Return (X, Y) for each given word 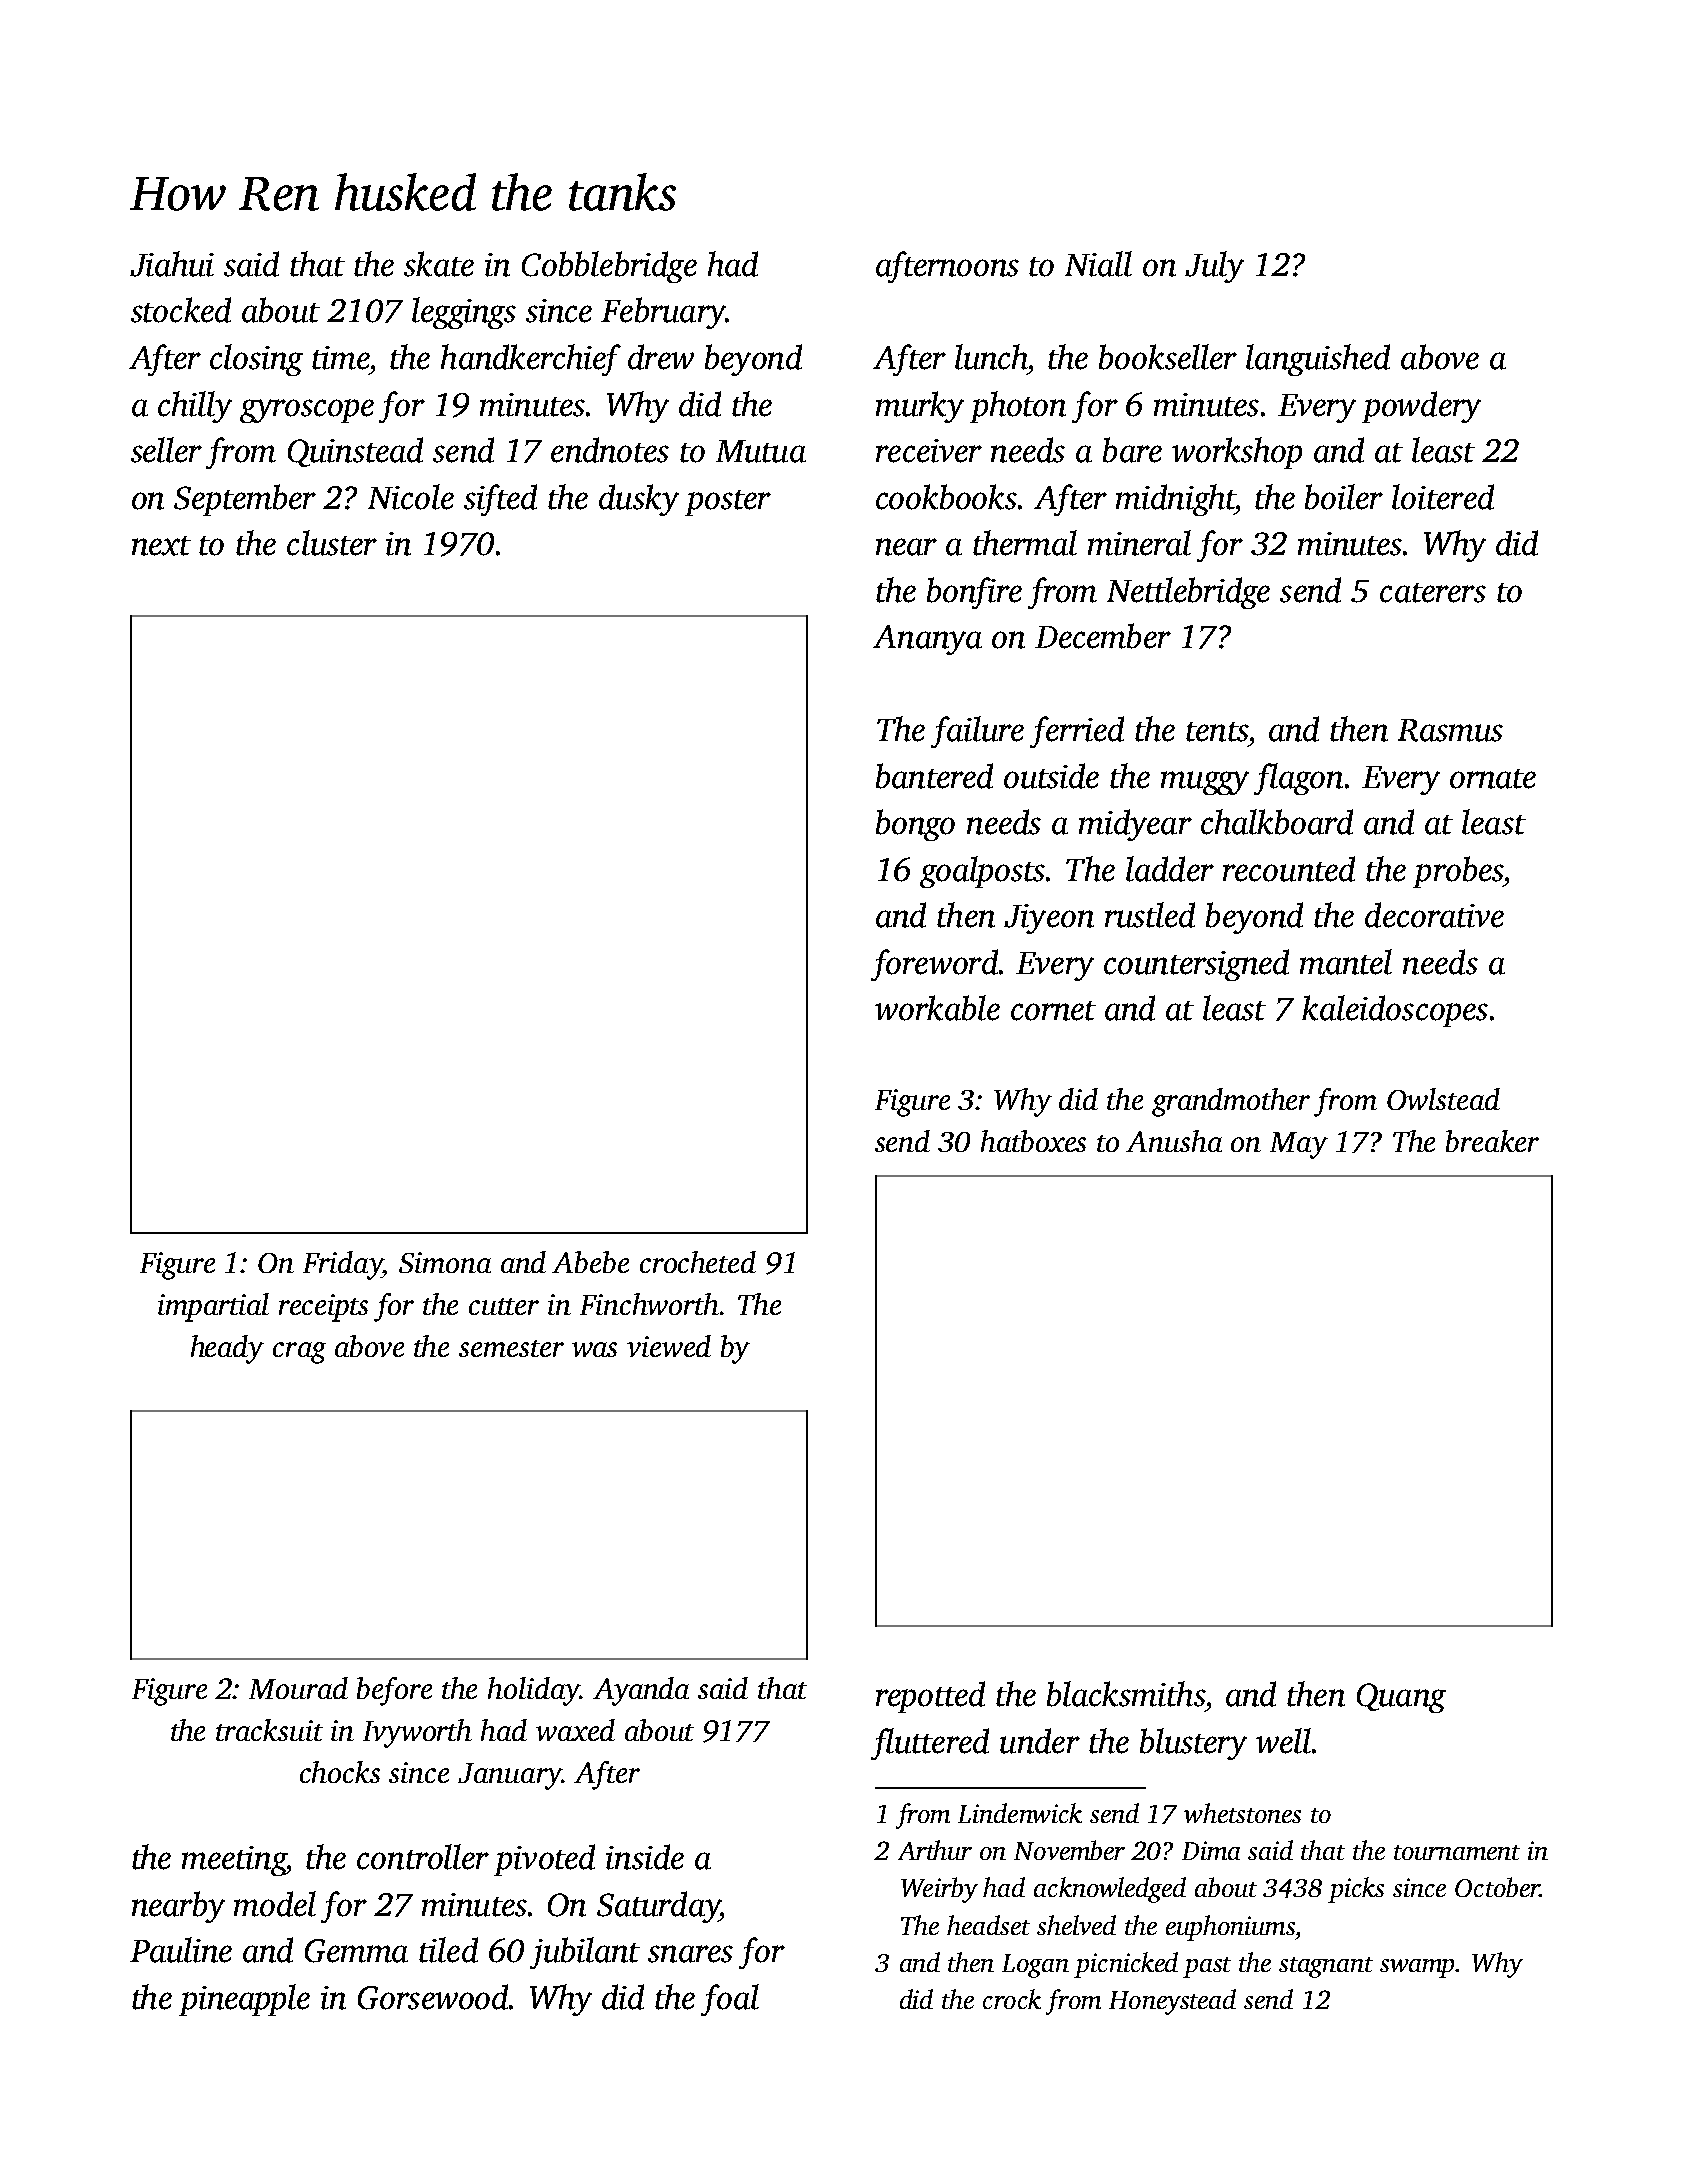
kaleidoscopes (1395, 1011)
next (161, 546)
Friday (342, 1265)
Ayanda (641, 1691)
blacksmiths (1125, 1694)
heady (227, 1349)
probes (1458, 872)
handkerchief (531, 360)
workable (937, 1008)
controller (423, 1857)
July (1214, 267)
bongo (915, 825)
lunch (991, 357)
